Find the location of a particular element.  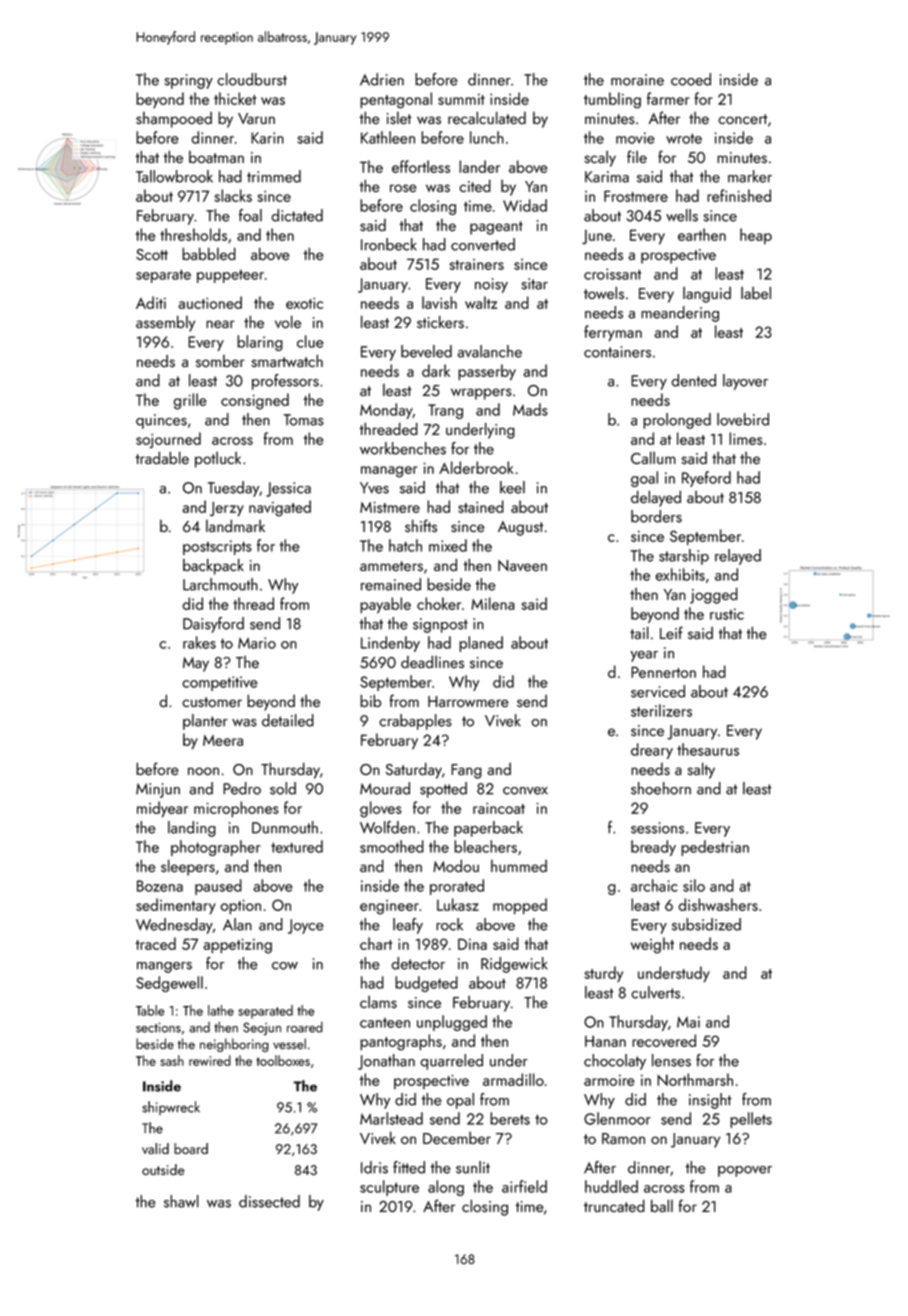

traced is located at coordinates (156, 943).
